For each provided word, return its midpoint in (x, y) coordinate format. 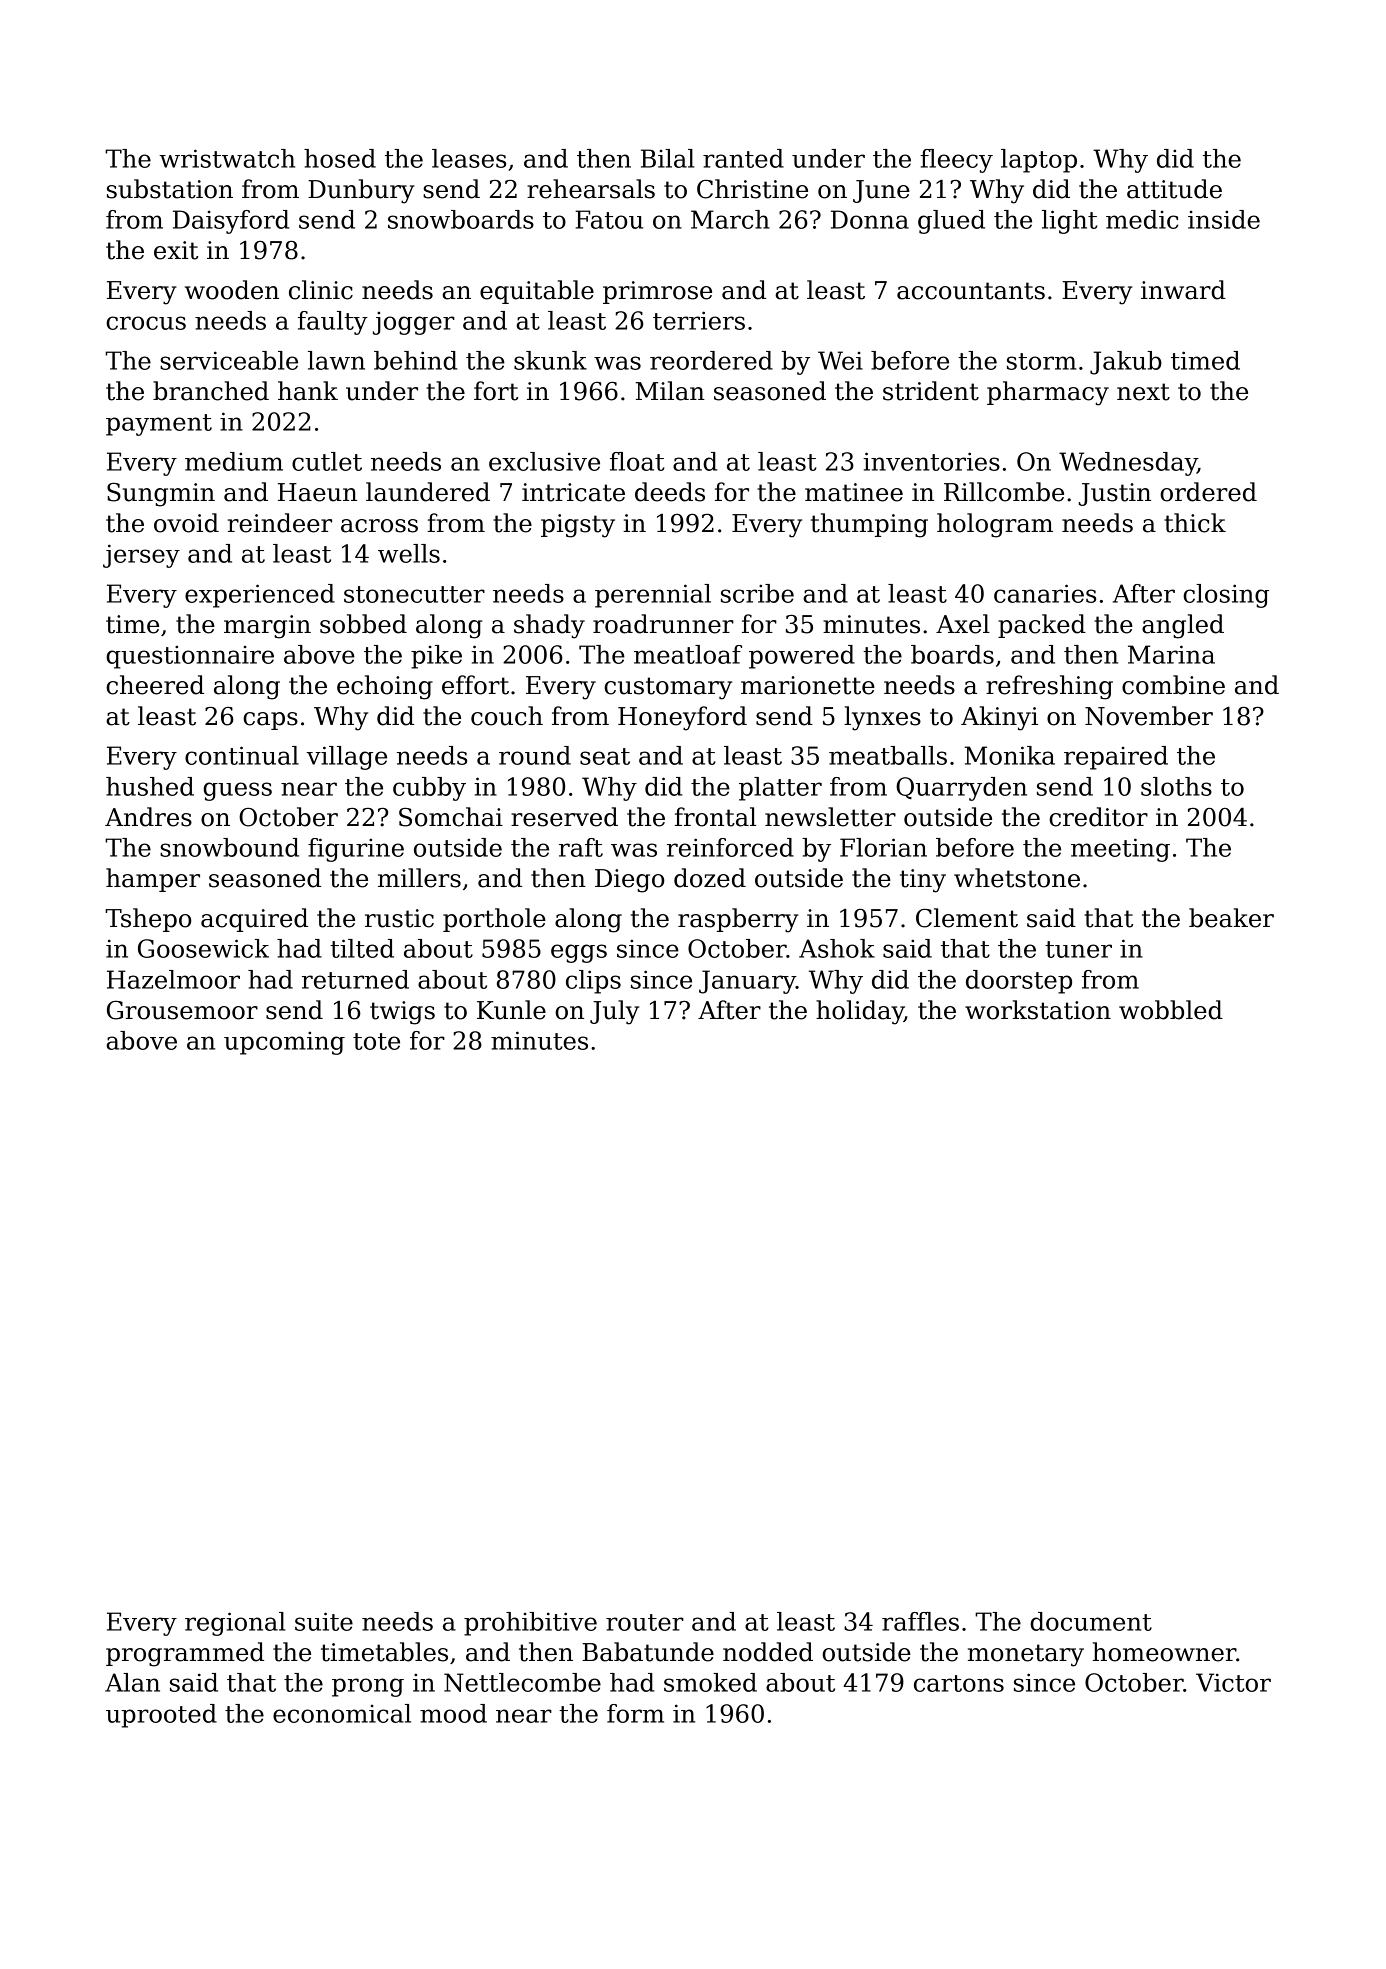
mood (453, 1713)
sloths (1176, 786)
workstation (1038, 1010)
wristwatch (227, 158)
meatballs (888, 755)
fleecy (956, 161)
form (635, 1713)
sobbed (363, 624)
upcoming (284, 1043)
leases (469, 158)
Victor (1233, 1682)
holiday (860, 1012)
